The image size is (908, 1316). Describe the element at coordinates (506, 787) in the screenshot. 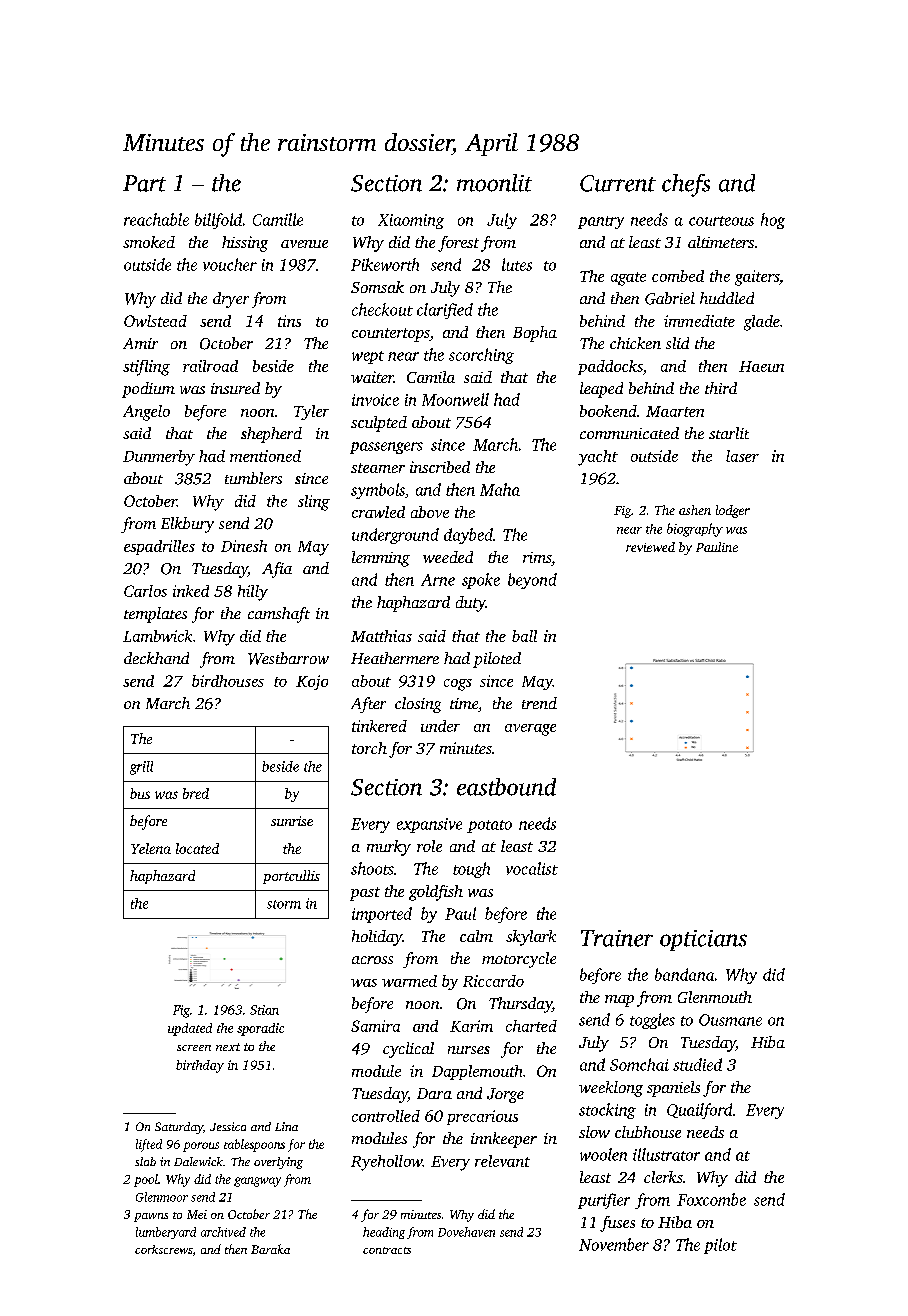

I see `eastbound` at that location.
